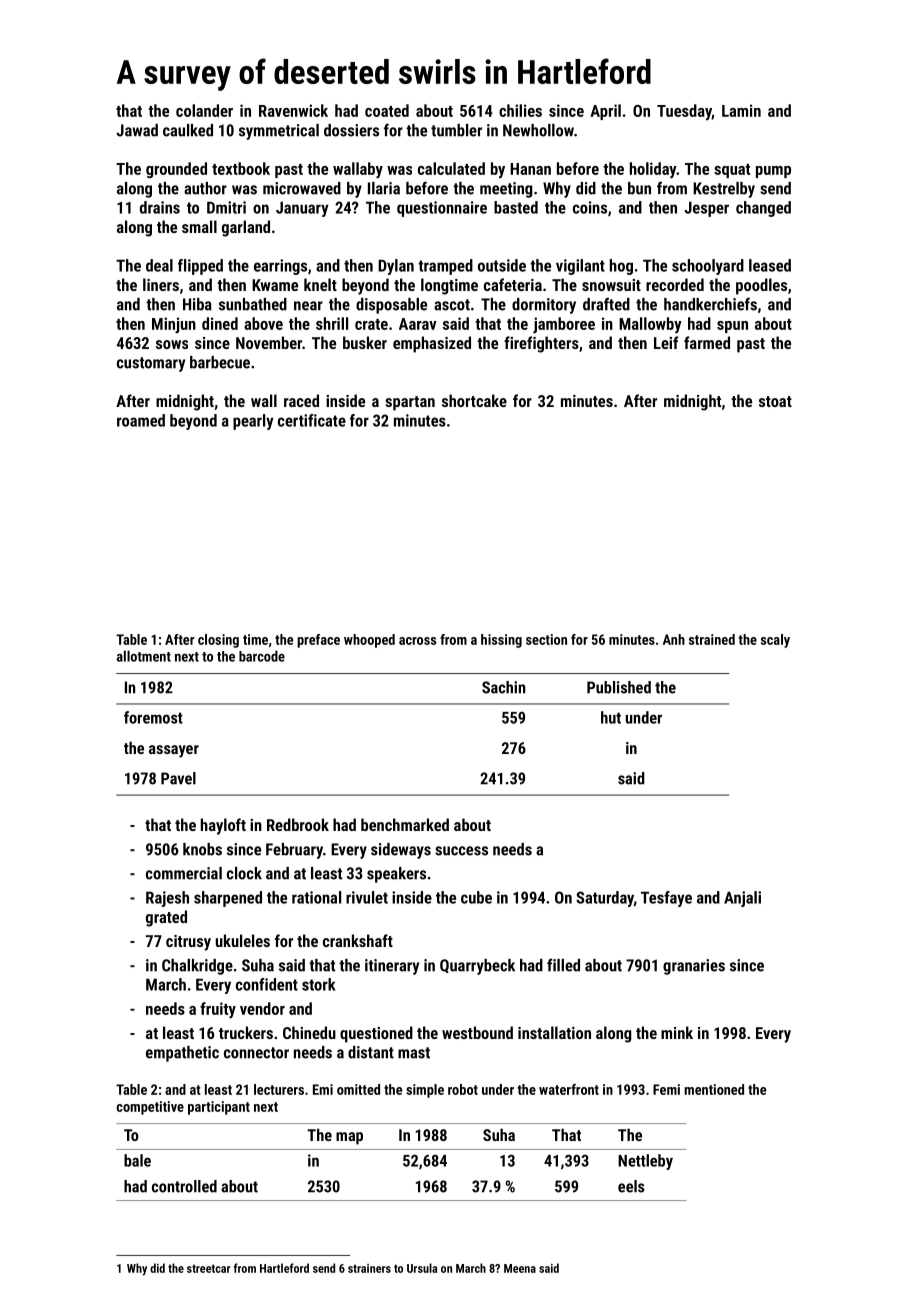 Image resolution: width=908 pixels, height=1316 pixels. What do you see at coordinates (456, 130) in the page?
I see `tumbler` at bounding box center [456, 130].
